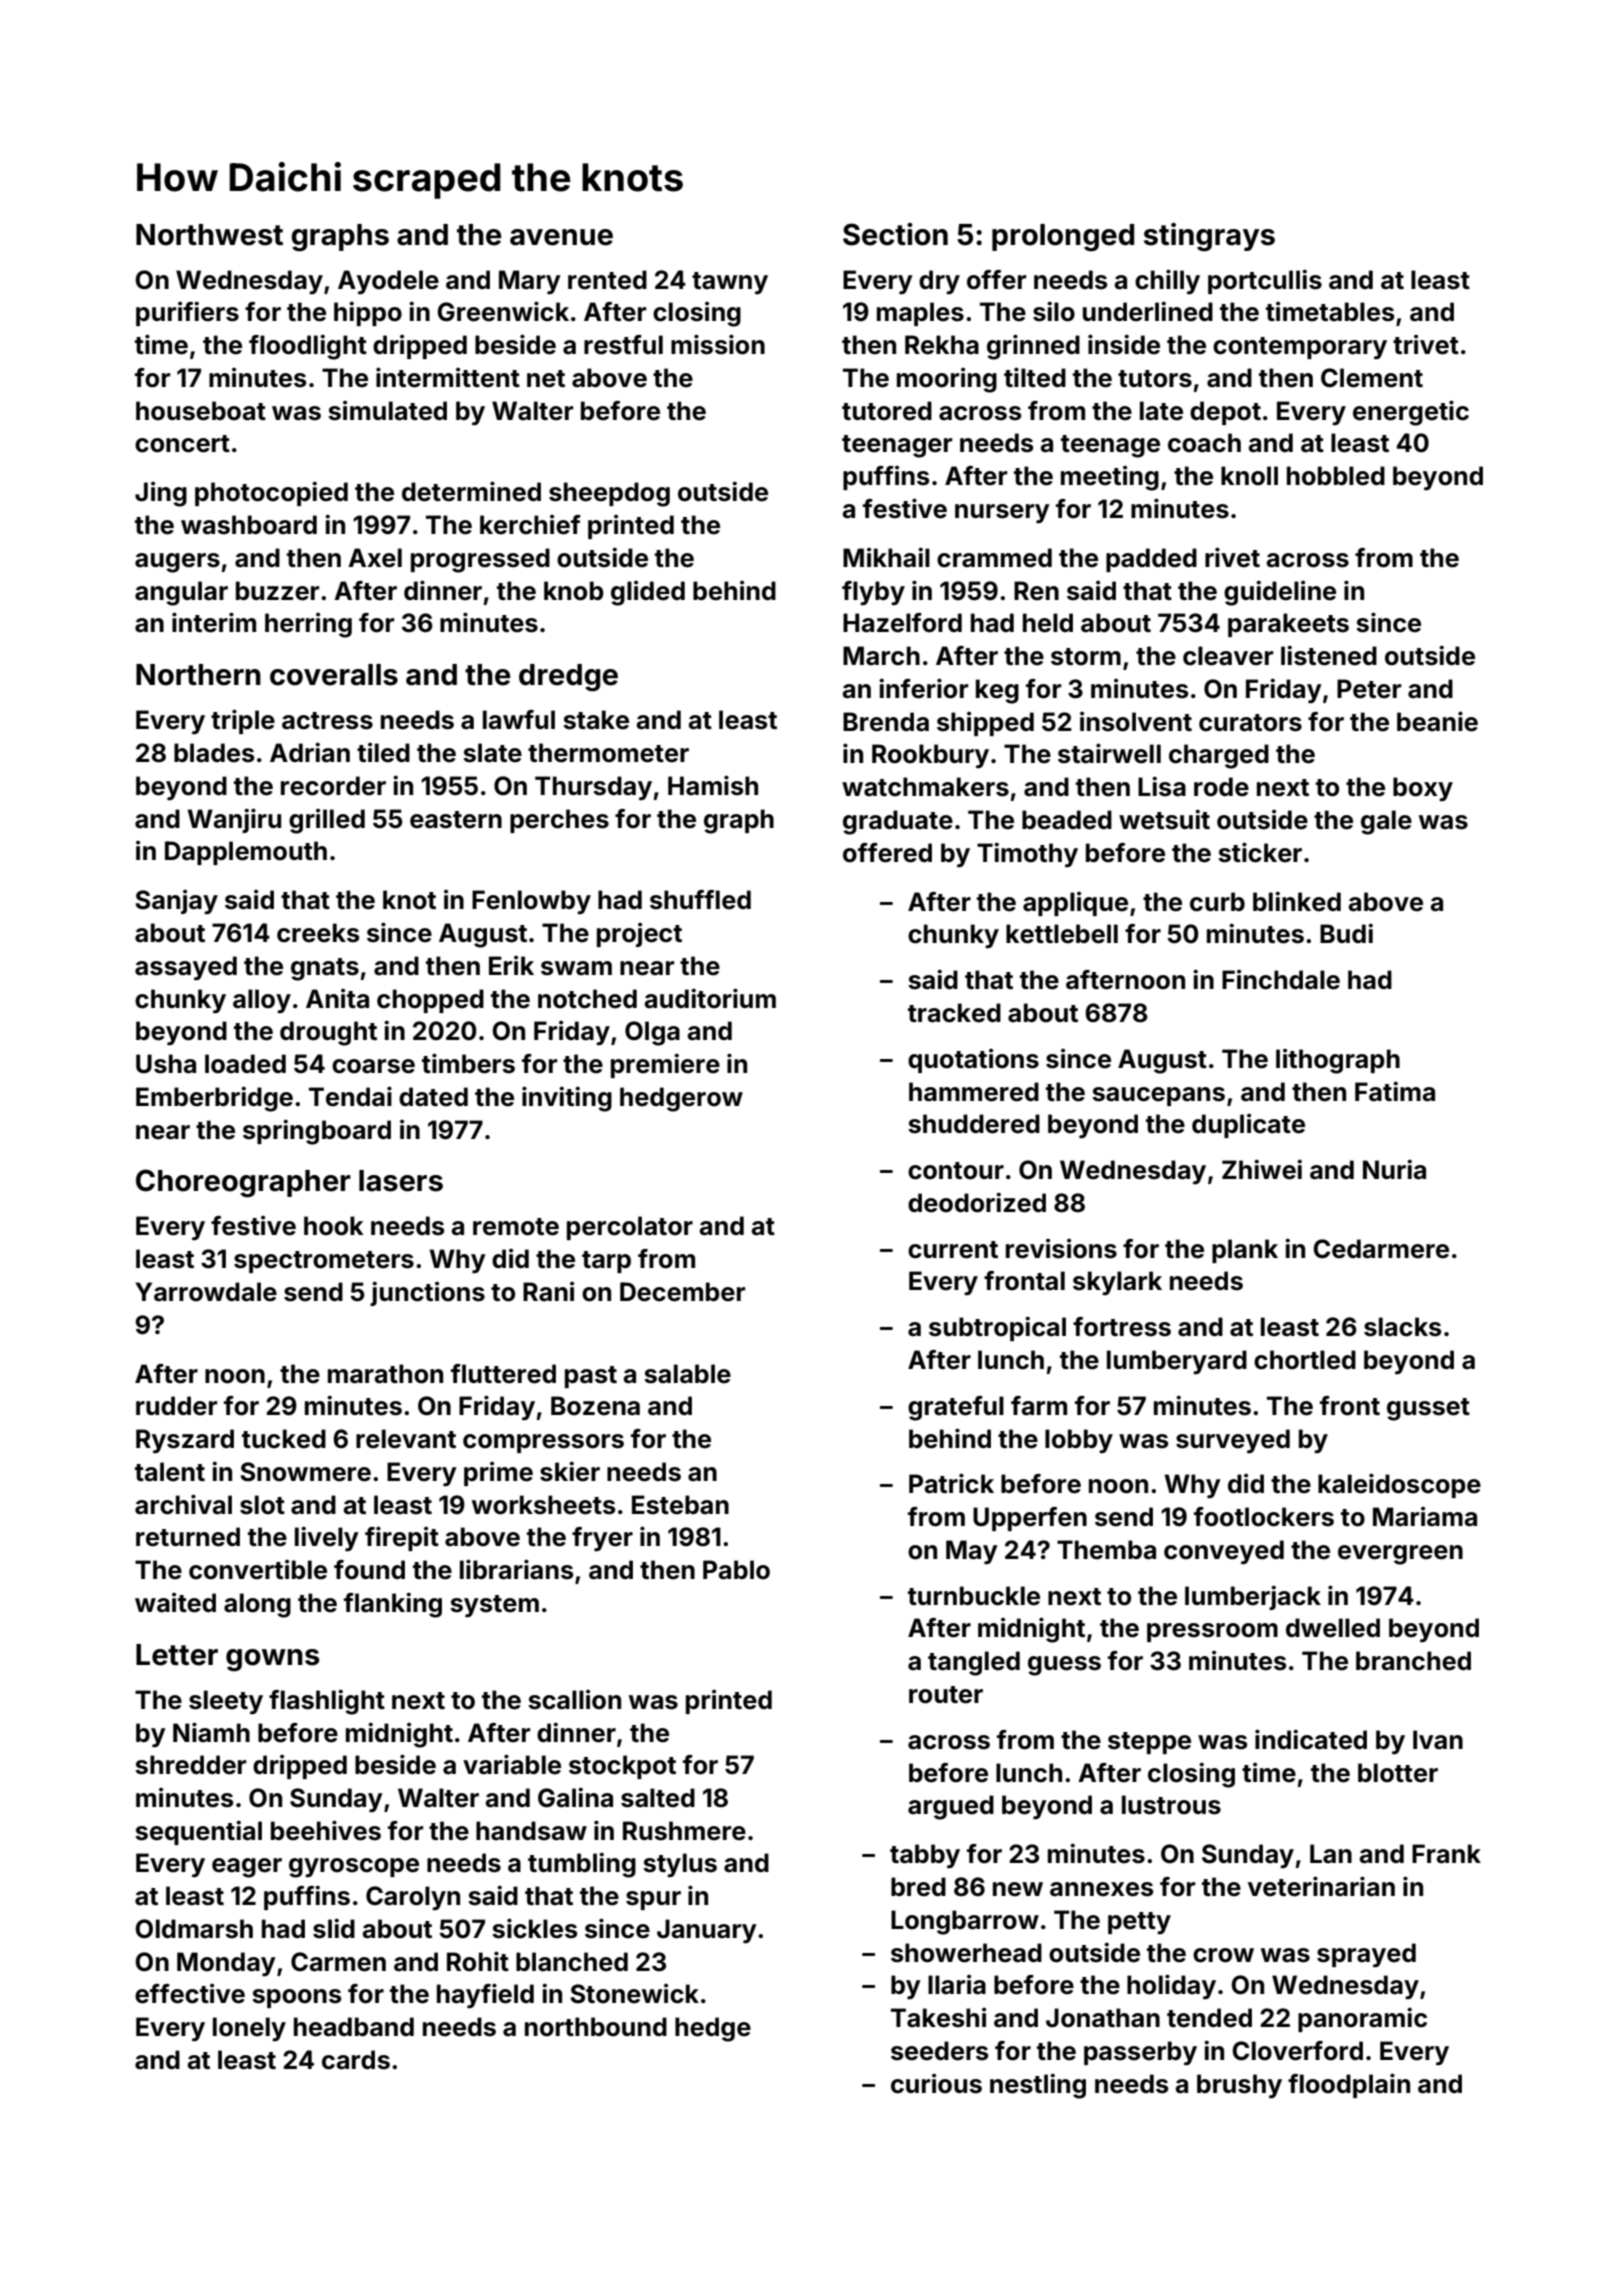 This document has width=1620, height=2292. What do you see at coordinates (887, 411) in the document?
I see `tutored` at bounding box center [887, 411].
